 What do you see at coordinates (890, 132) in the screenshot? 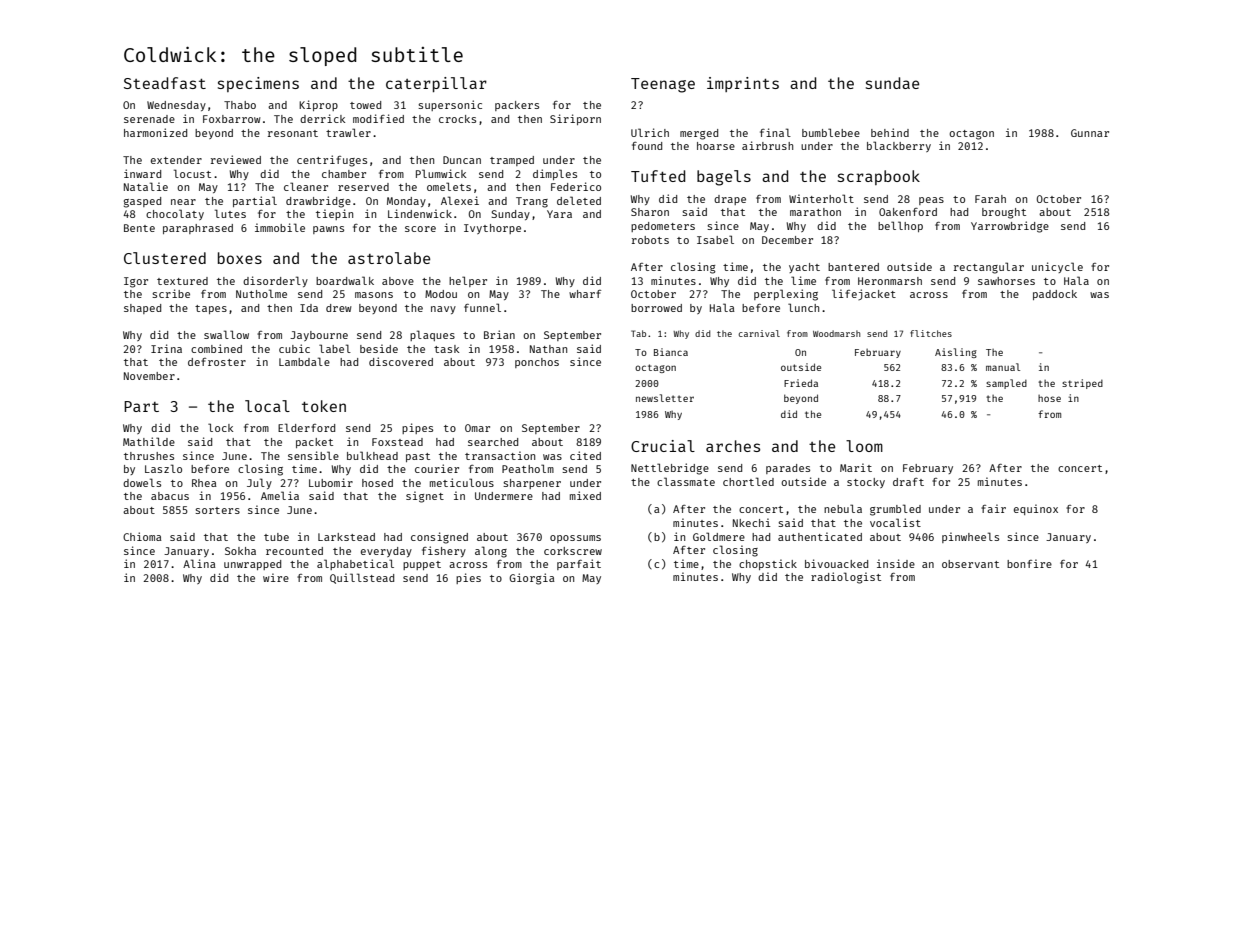
I see `behind` at bounding box center [890, 132].
